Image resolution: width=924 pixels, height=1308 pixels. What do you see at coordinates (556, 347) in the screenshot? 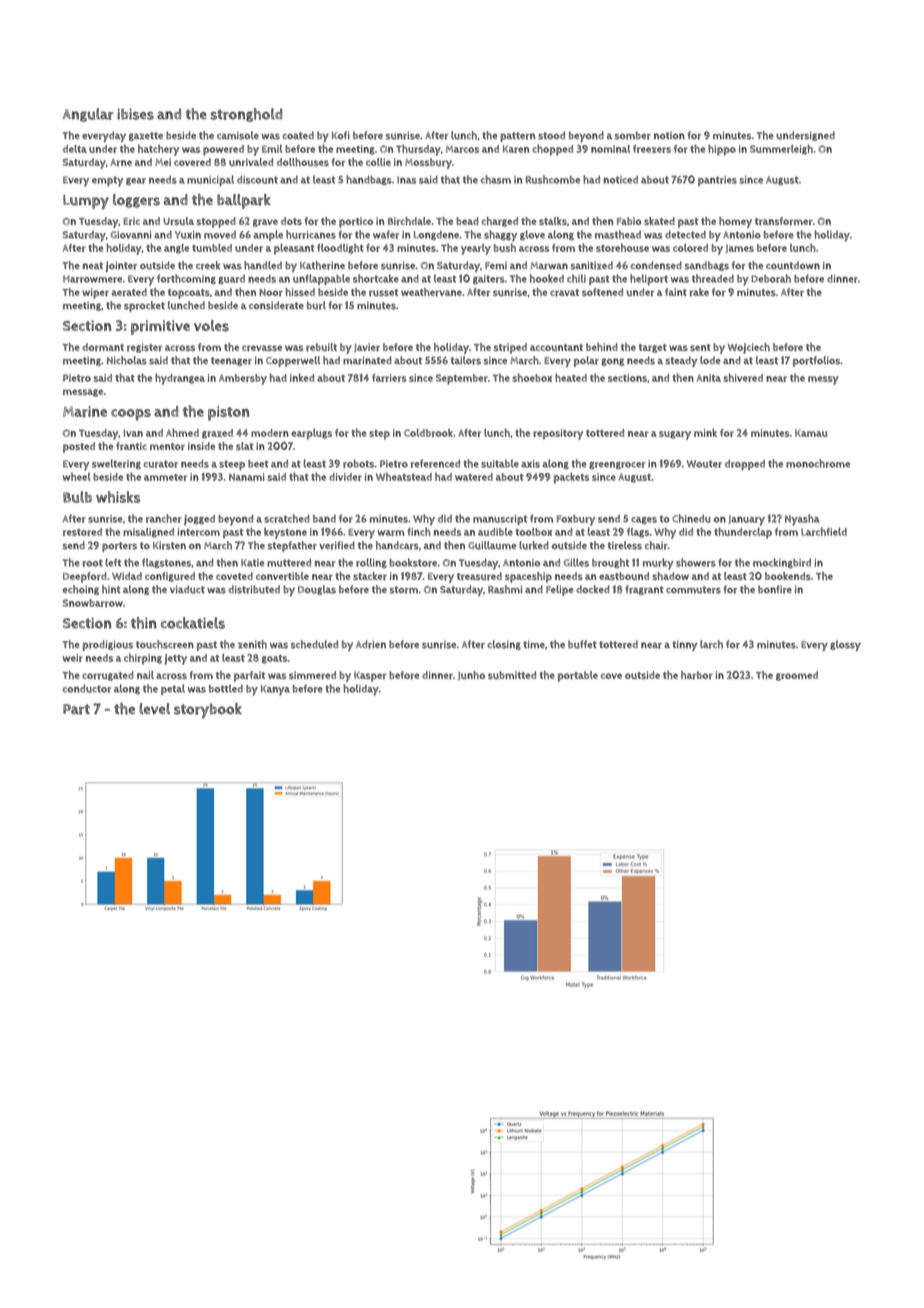
I see `accountant` at bounding box center [556, 347].
